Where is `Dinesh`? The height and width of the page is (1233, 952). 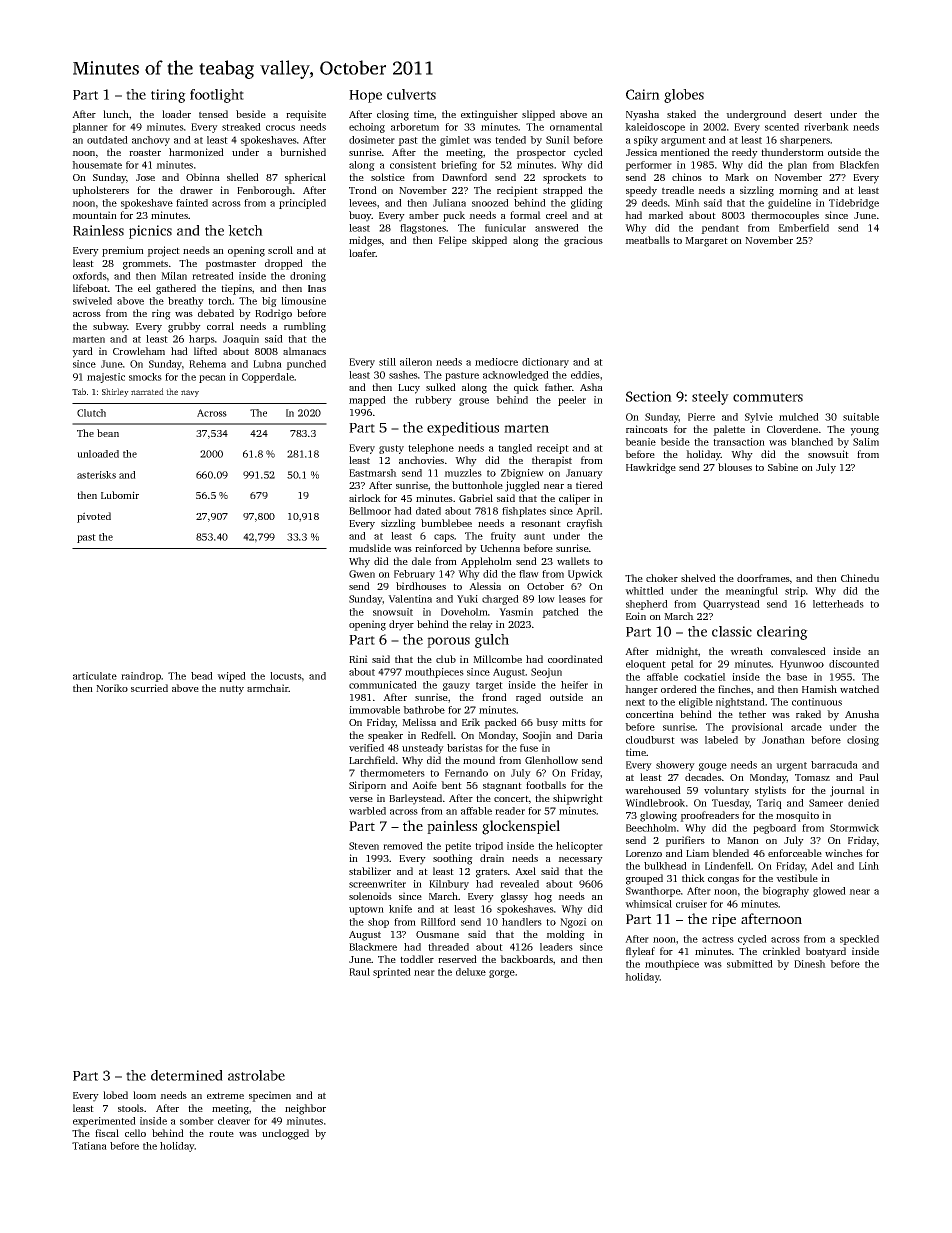
Dinesh is located at coordinates (810, 964).
